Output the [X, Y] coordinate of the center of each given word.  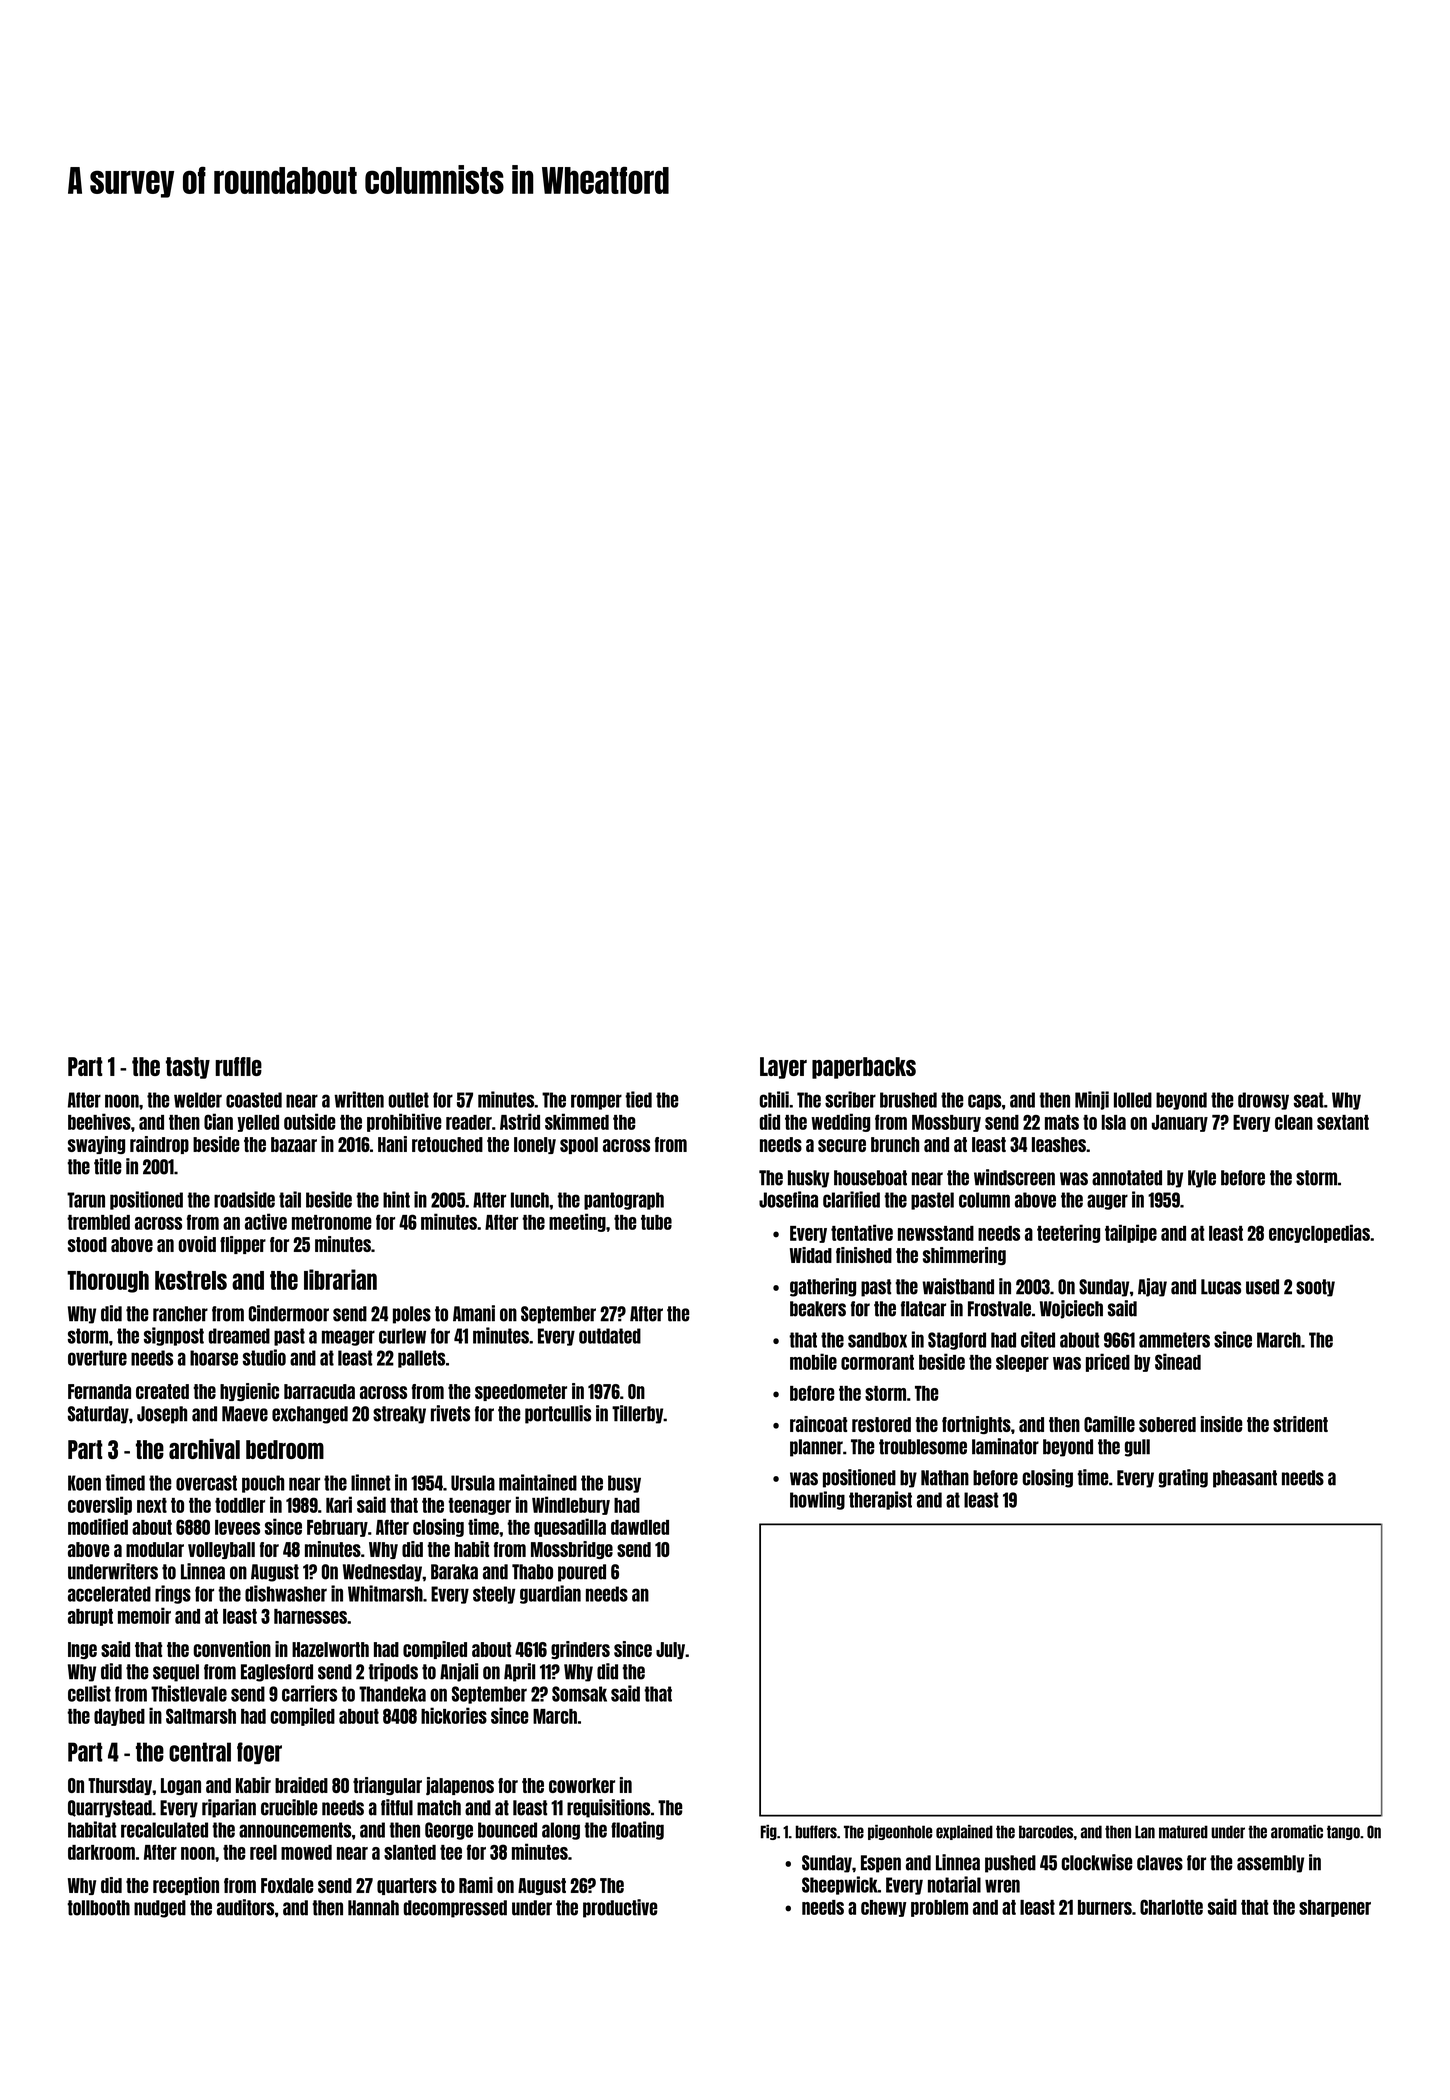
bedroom [285, 1449]
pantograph [624, 1201]
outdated [610, 1336]
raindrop [159, 1145]
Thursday [120, 1786]
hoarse [214, 1358]
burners [1105, 1907]
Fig [769, 1832]
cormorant [877, 1362]
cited [1038, 1339]
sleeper [1022, 1363]
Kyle [1202, 1179]
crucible [289, 1807]
